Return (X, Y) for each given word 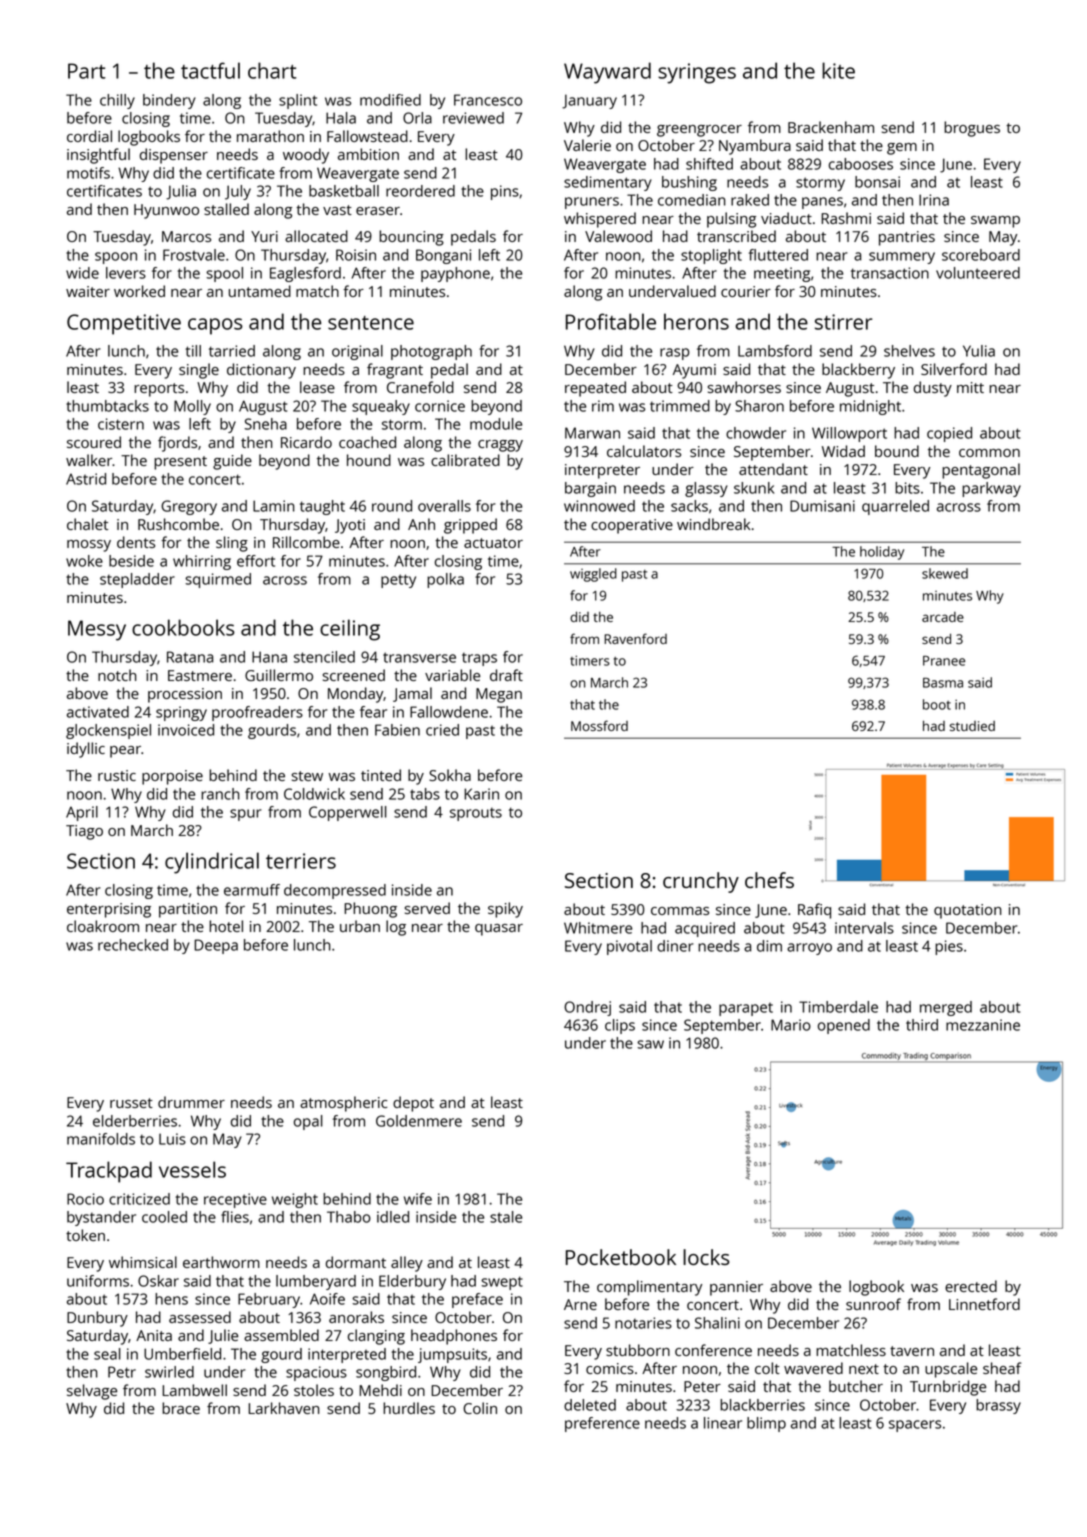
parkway (991, 489)
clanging (376, 1337)
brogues (972, 129)
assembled (281, 1335)
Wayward (607, 73)
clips (620, 1026)
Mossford (599, 725)
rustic (117, 775)
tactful (210, 70)
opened (844, 1026)
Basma (943, 683)
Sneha (265, 424)
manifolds (101, 1139)
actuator (493, 543)
